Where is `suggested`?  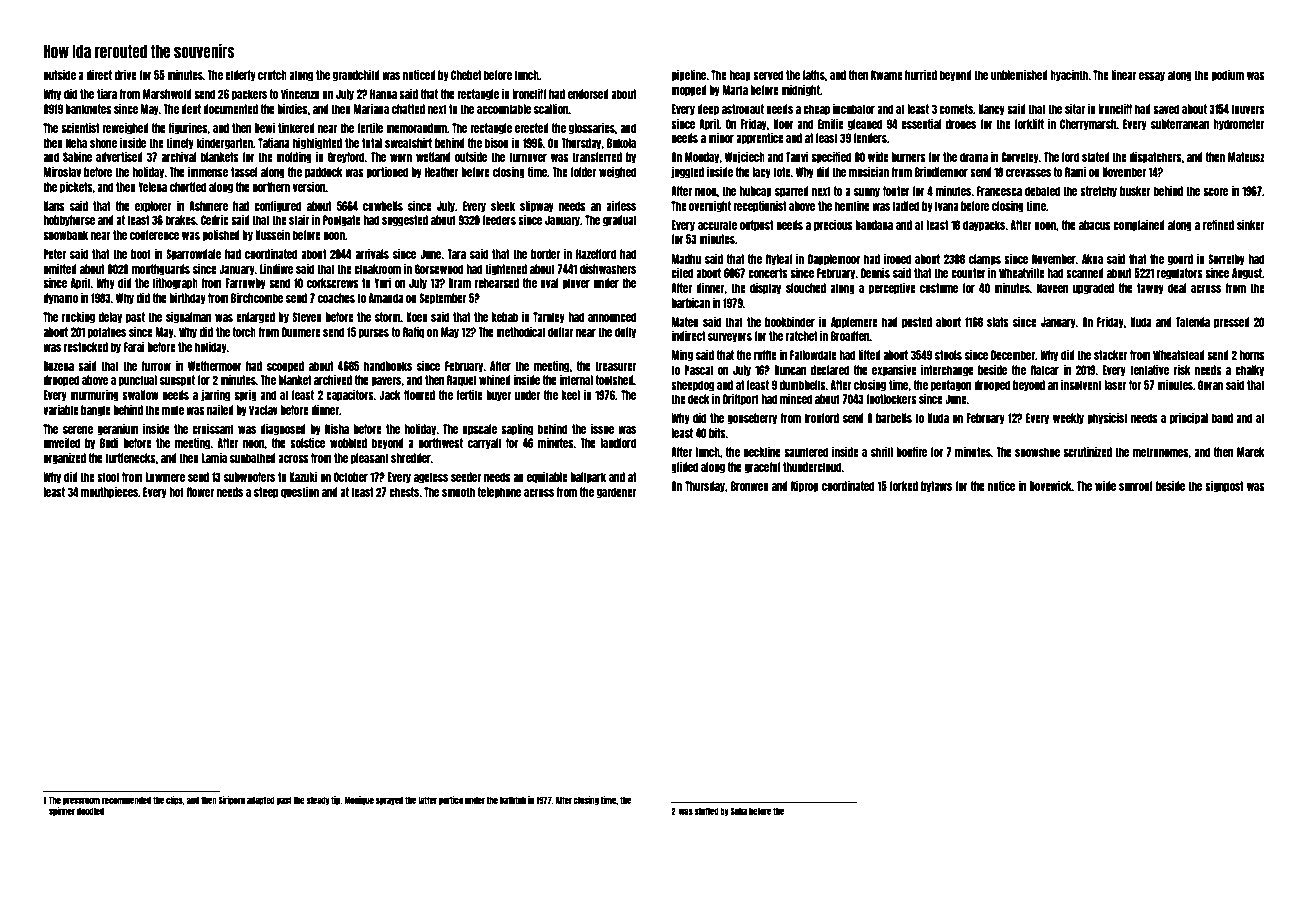
suggested is located at coordinates (405, 221).
